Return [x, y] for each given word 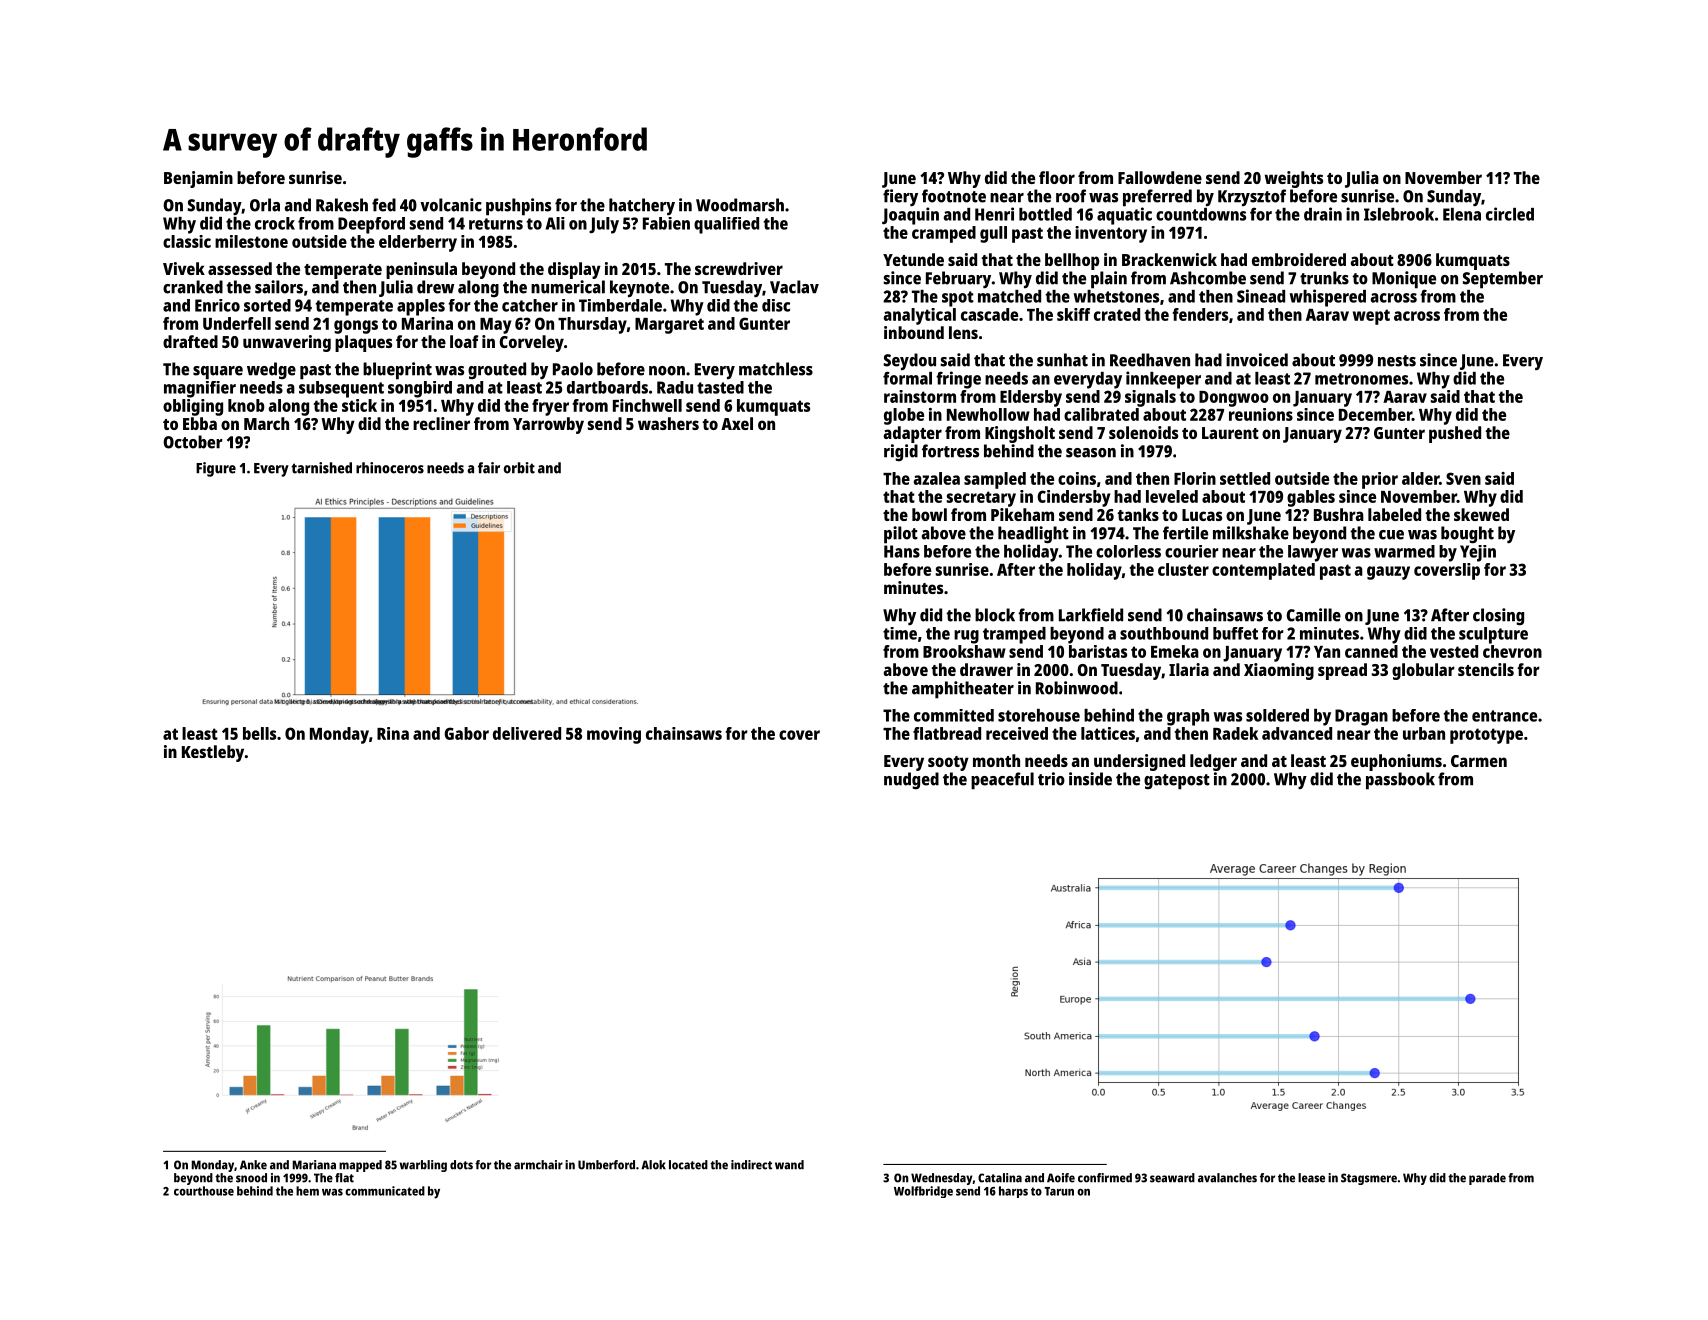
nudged [911, 780]
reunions [1261, 414]
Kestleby [213, 753]
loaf [464, 341]
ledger [1213, 762]
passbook [1400, 781]
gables [1311, 498]
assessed [240, 268]
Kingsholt [1020, 434]
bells [259, 733]
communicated [385, 1191]
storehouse [1039, 715]
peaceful [1002, 781]
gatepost [1177, 782]
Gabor [466, 733]
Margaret [669, 326]
